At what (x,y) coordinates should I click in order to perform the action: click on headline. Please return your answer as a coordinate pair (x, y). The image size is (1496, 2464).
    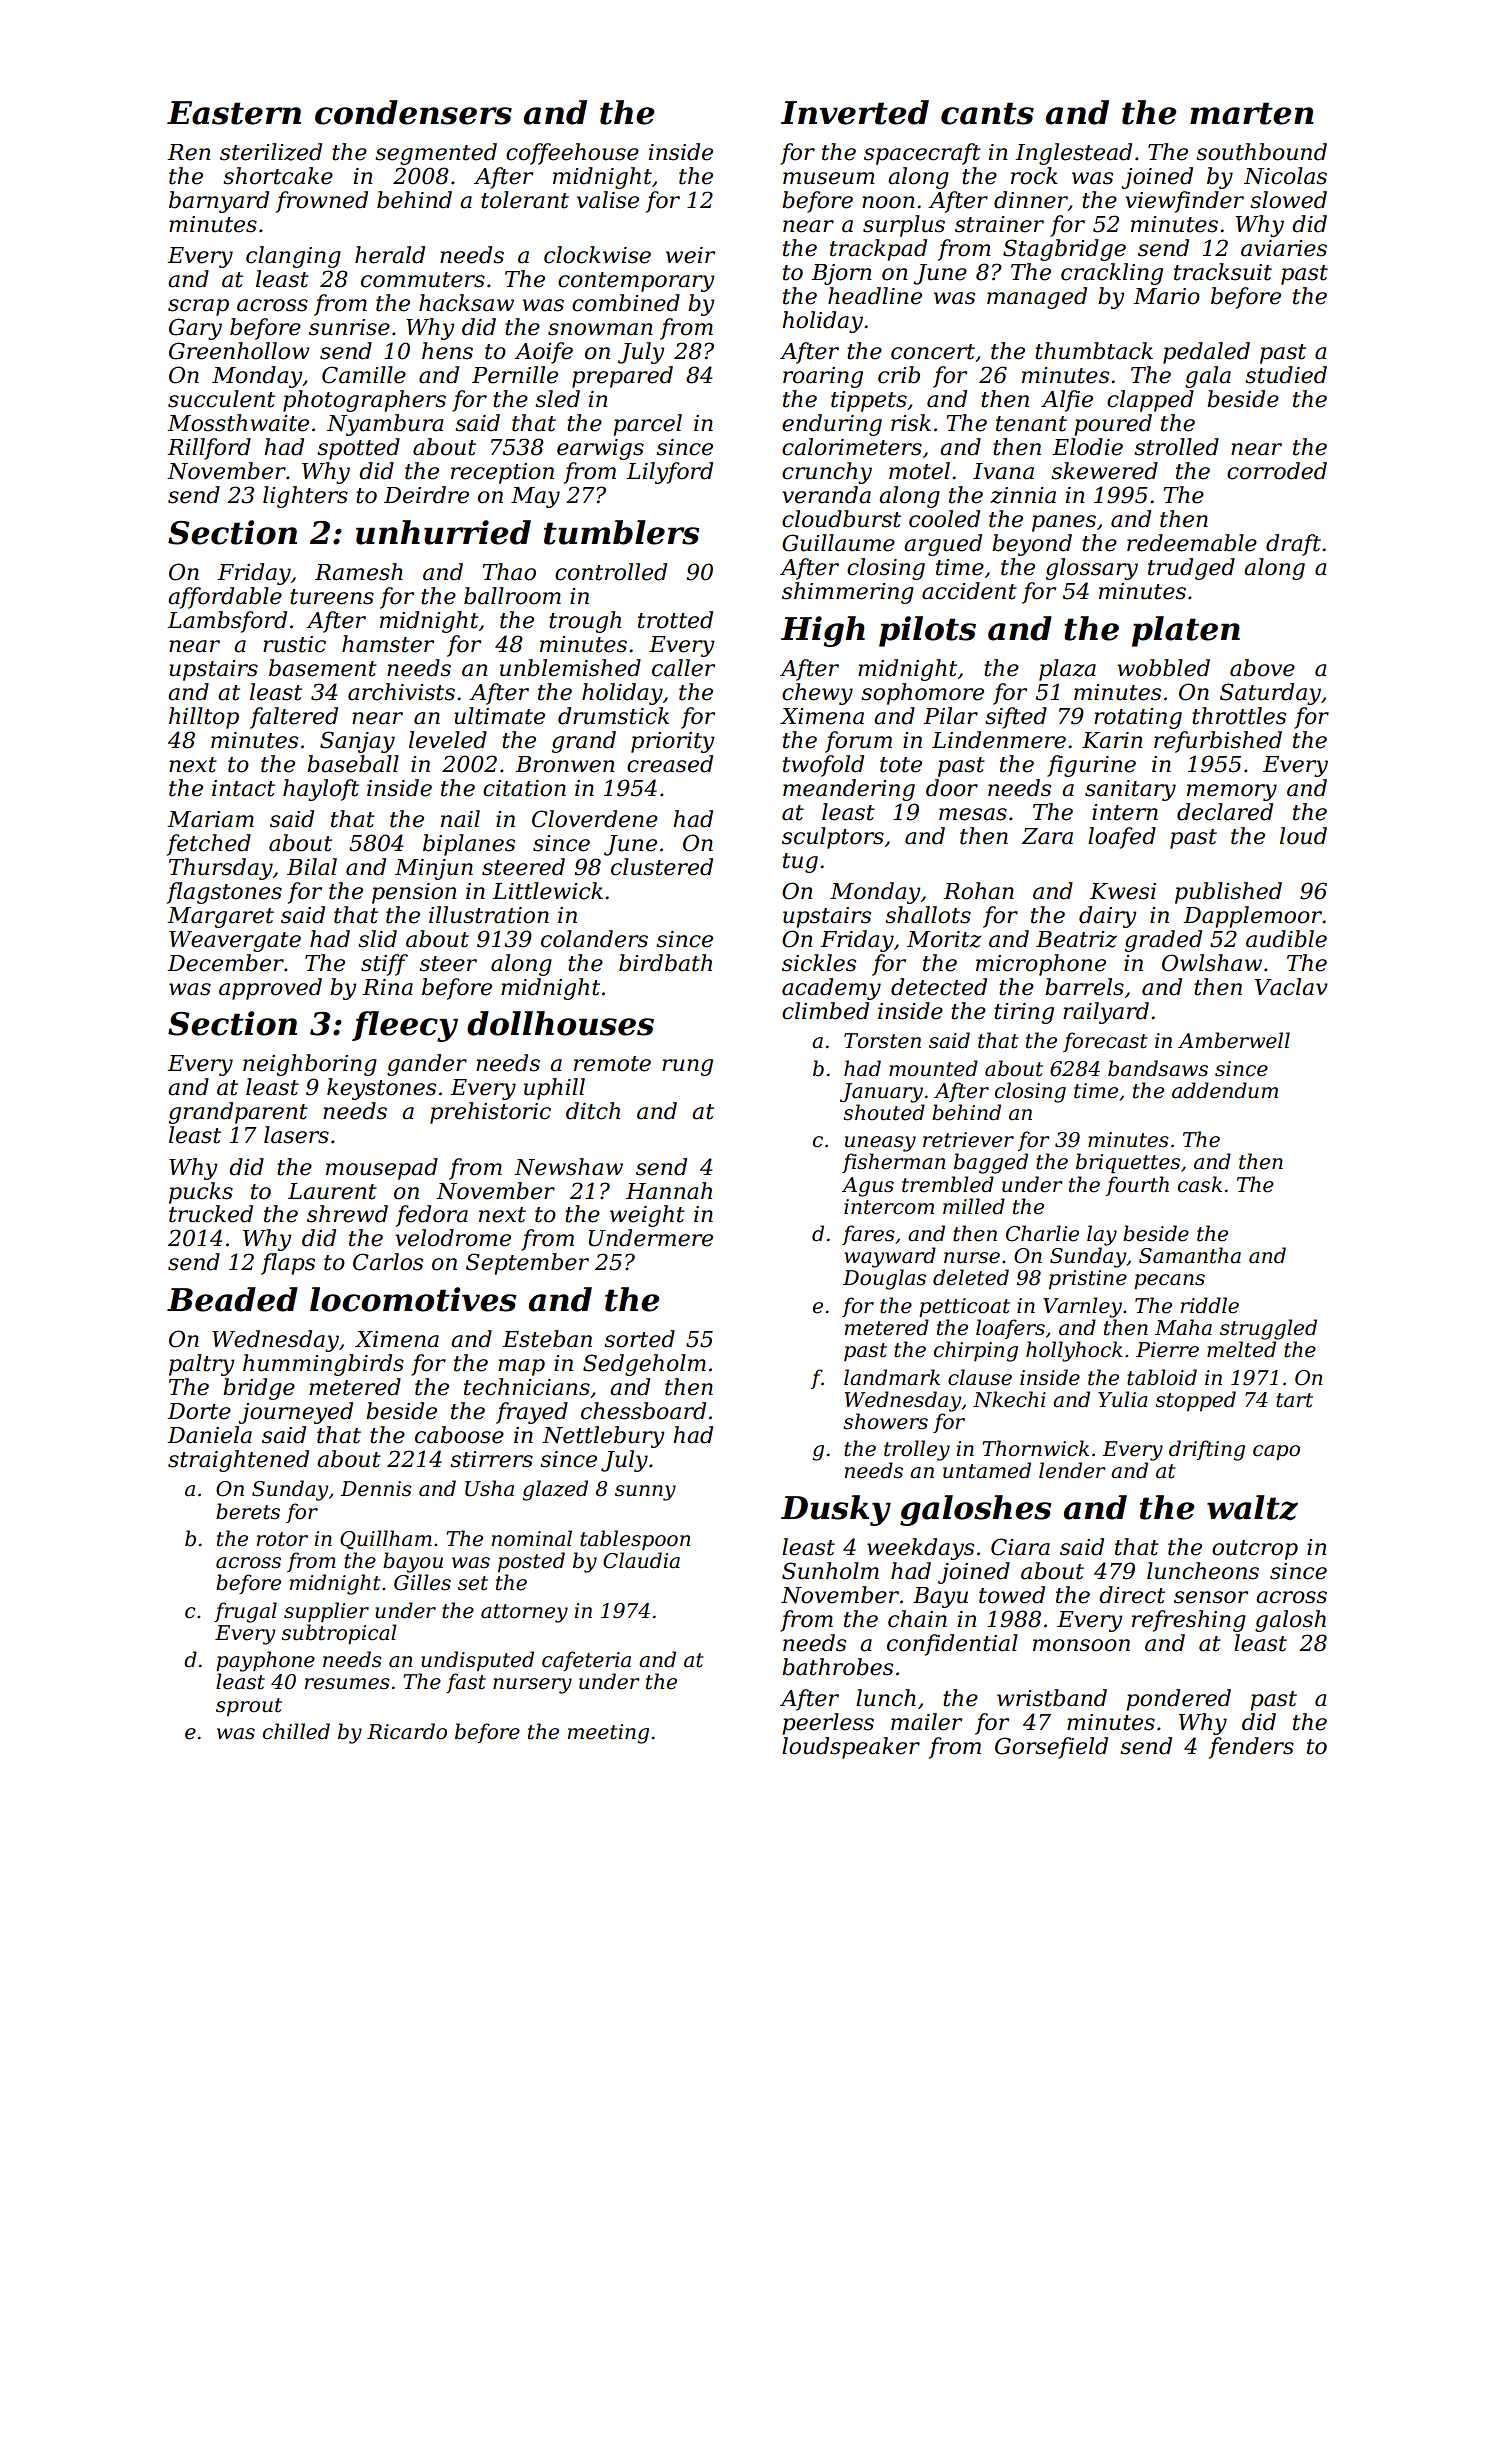
    Looking at the image, I should click on (875, 296).
